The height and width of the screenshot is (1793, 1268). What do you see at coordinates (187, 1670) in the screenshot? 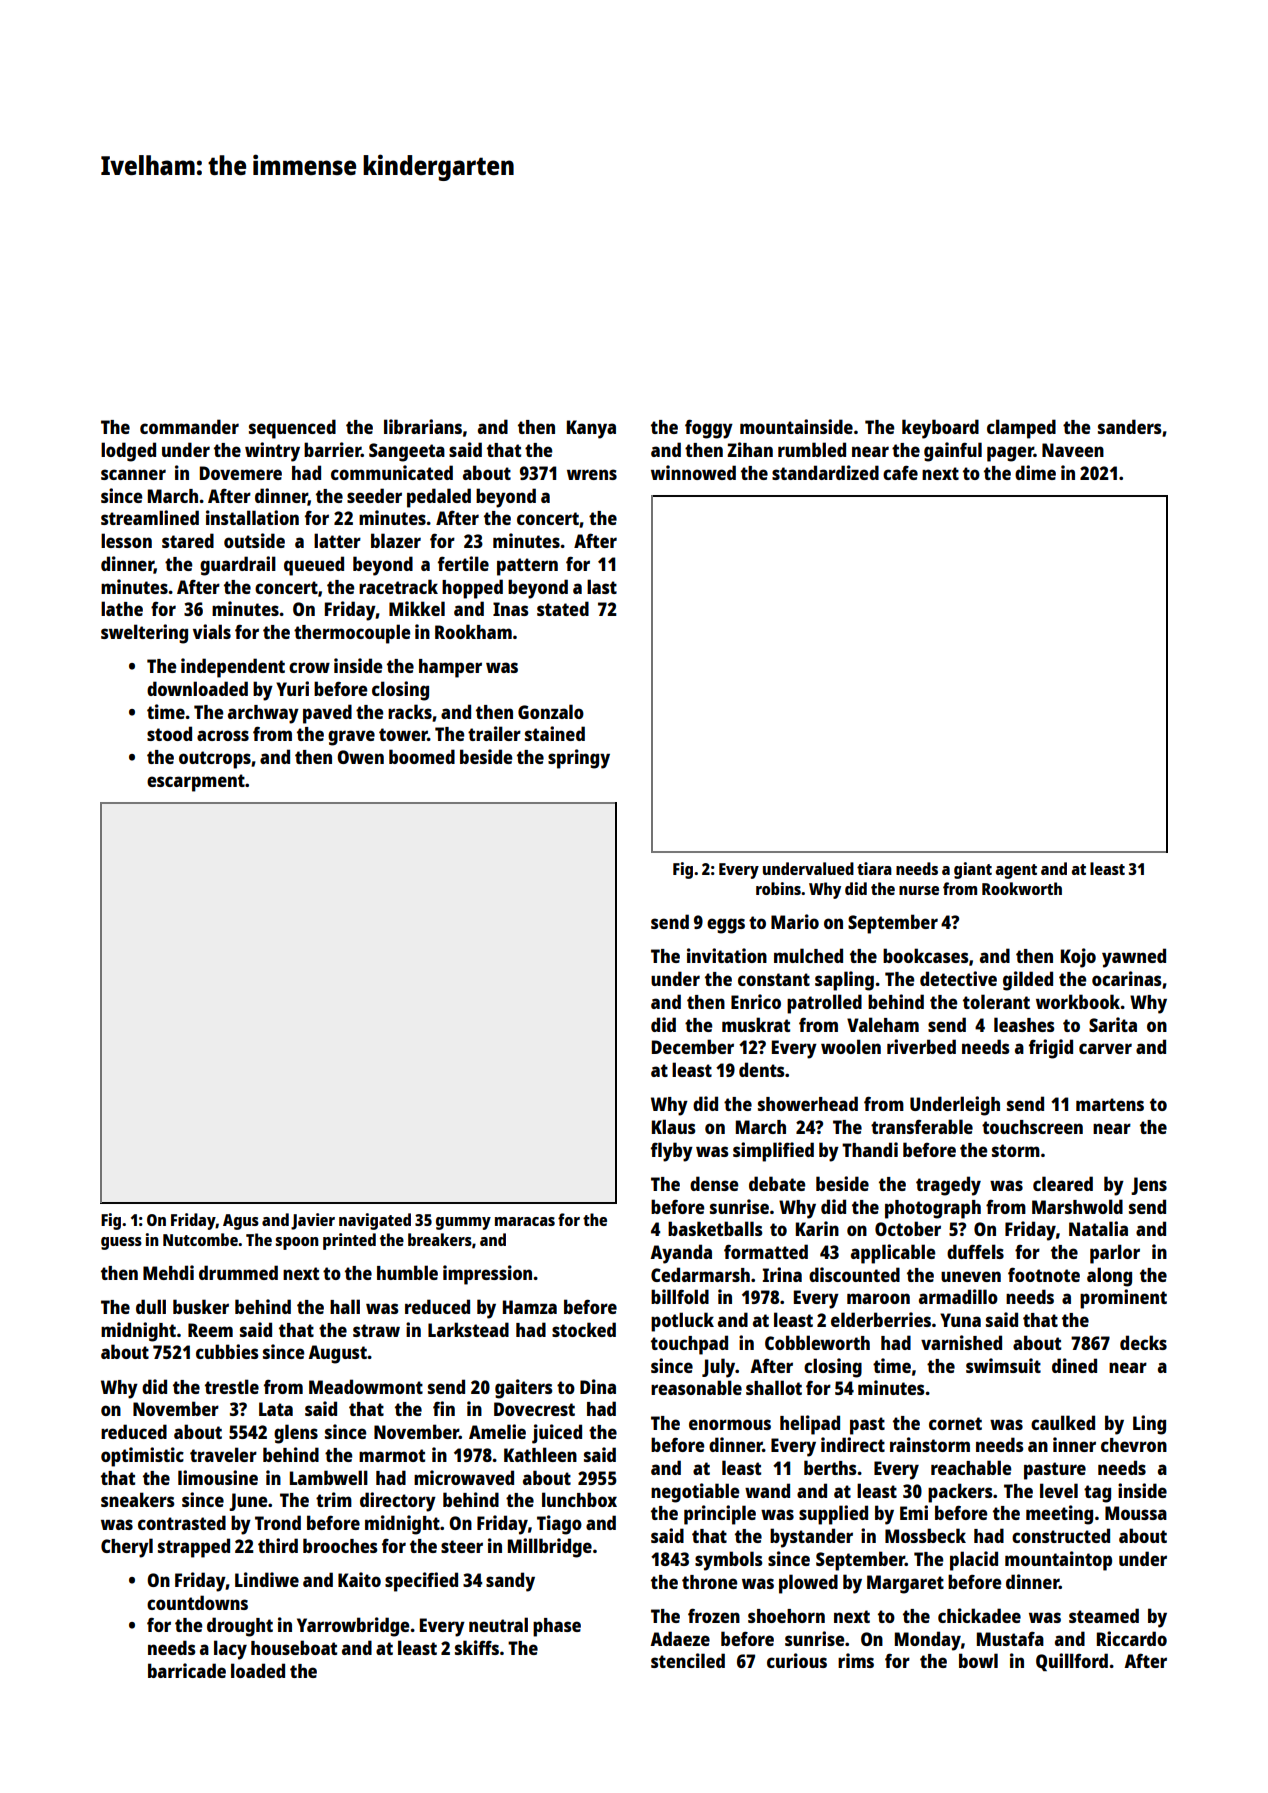
I see `barricade` at bounding box center [187, 1670].
